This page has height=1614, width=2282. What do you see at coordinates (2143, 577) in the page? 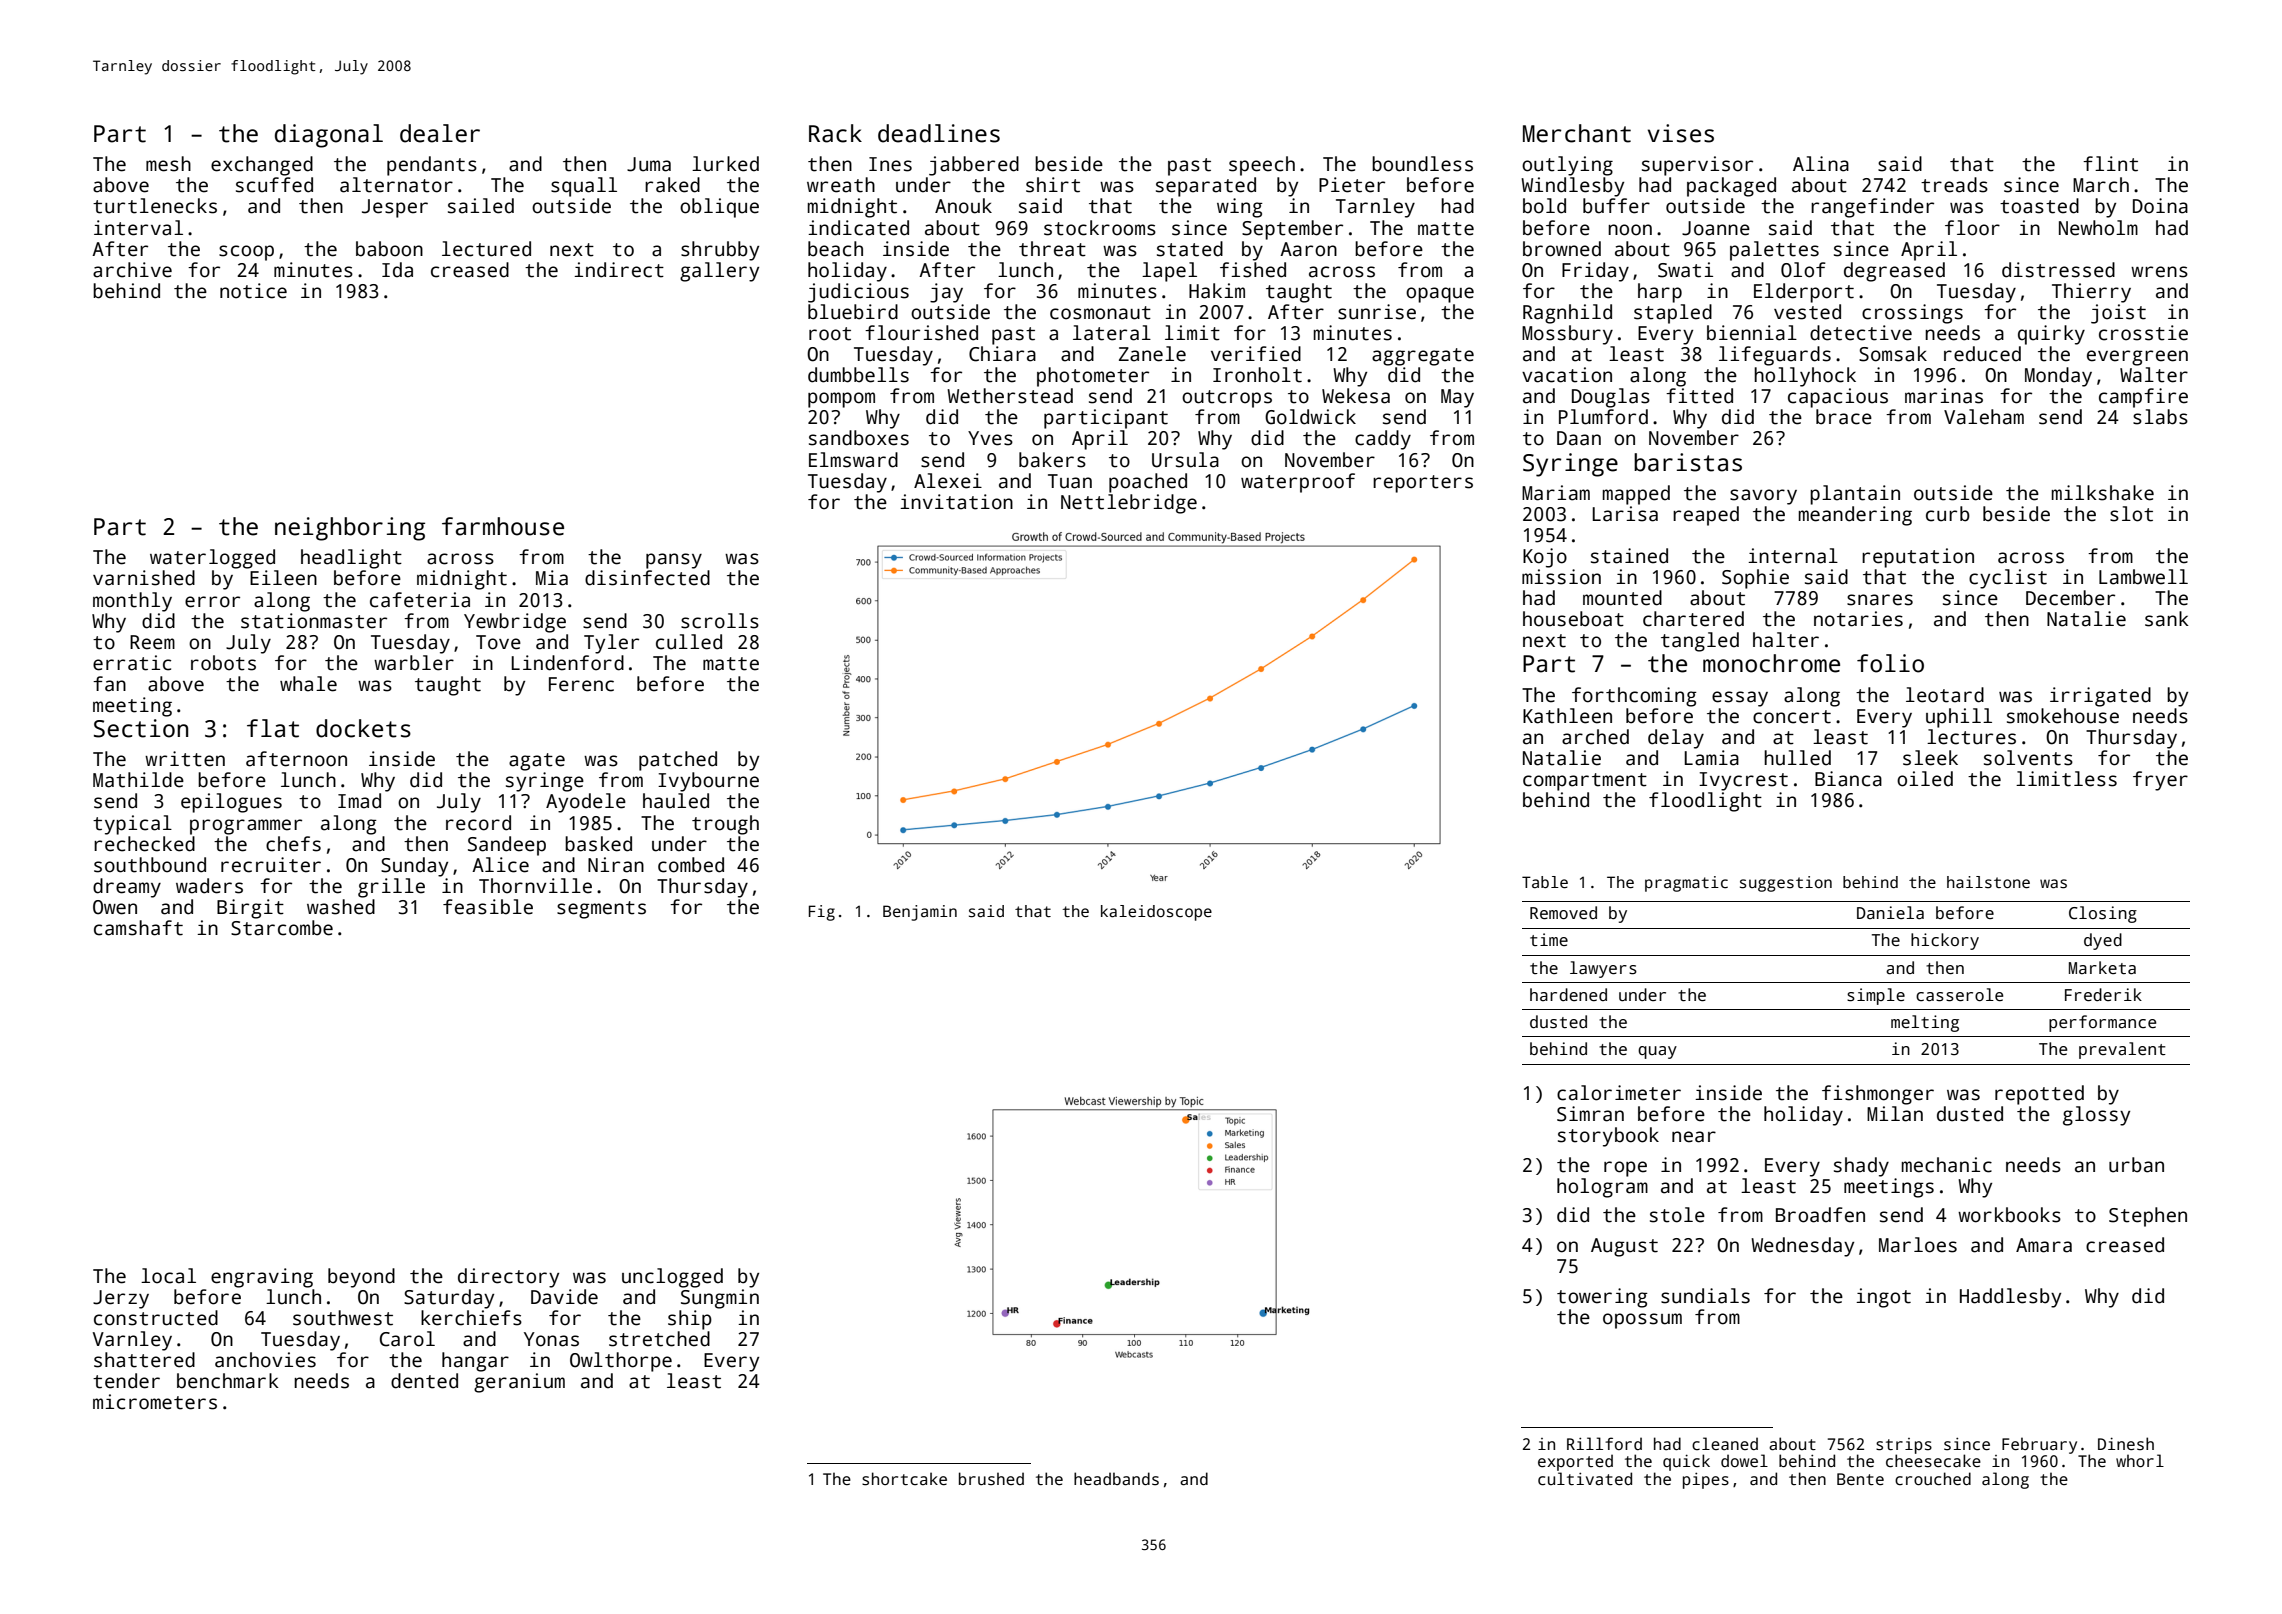
I see `Lambwell` at bounding box center [2143, 577].
